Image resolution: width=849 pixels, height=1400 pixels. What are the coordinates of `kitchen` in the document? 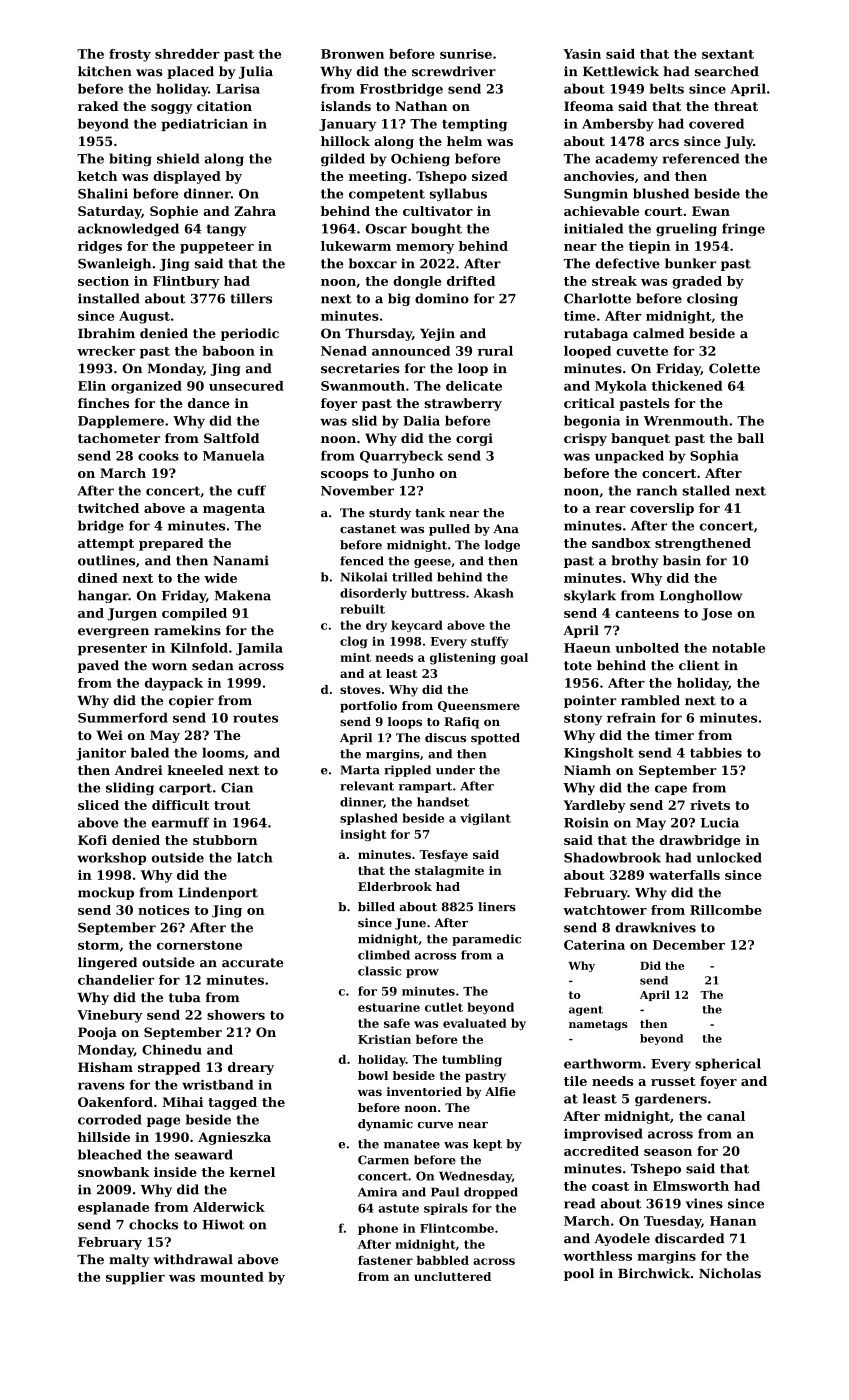 It's located at (105, 71).
